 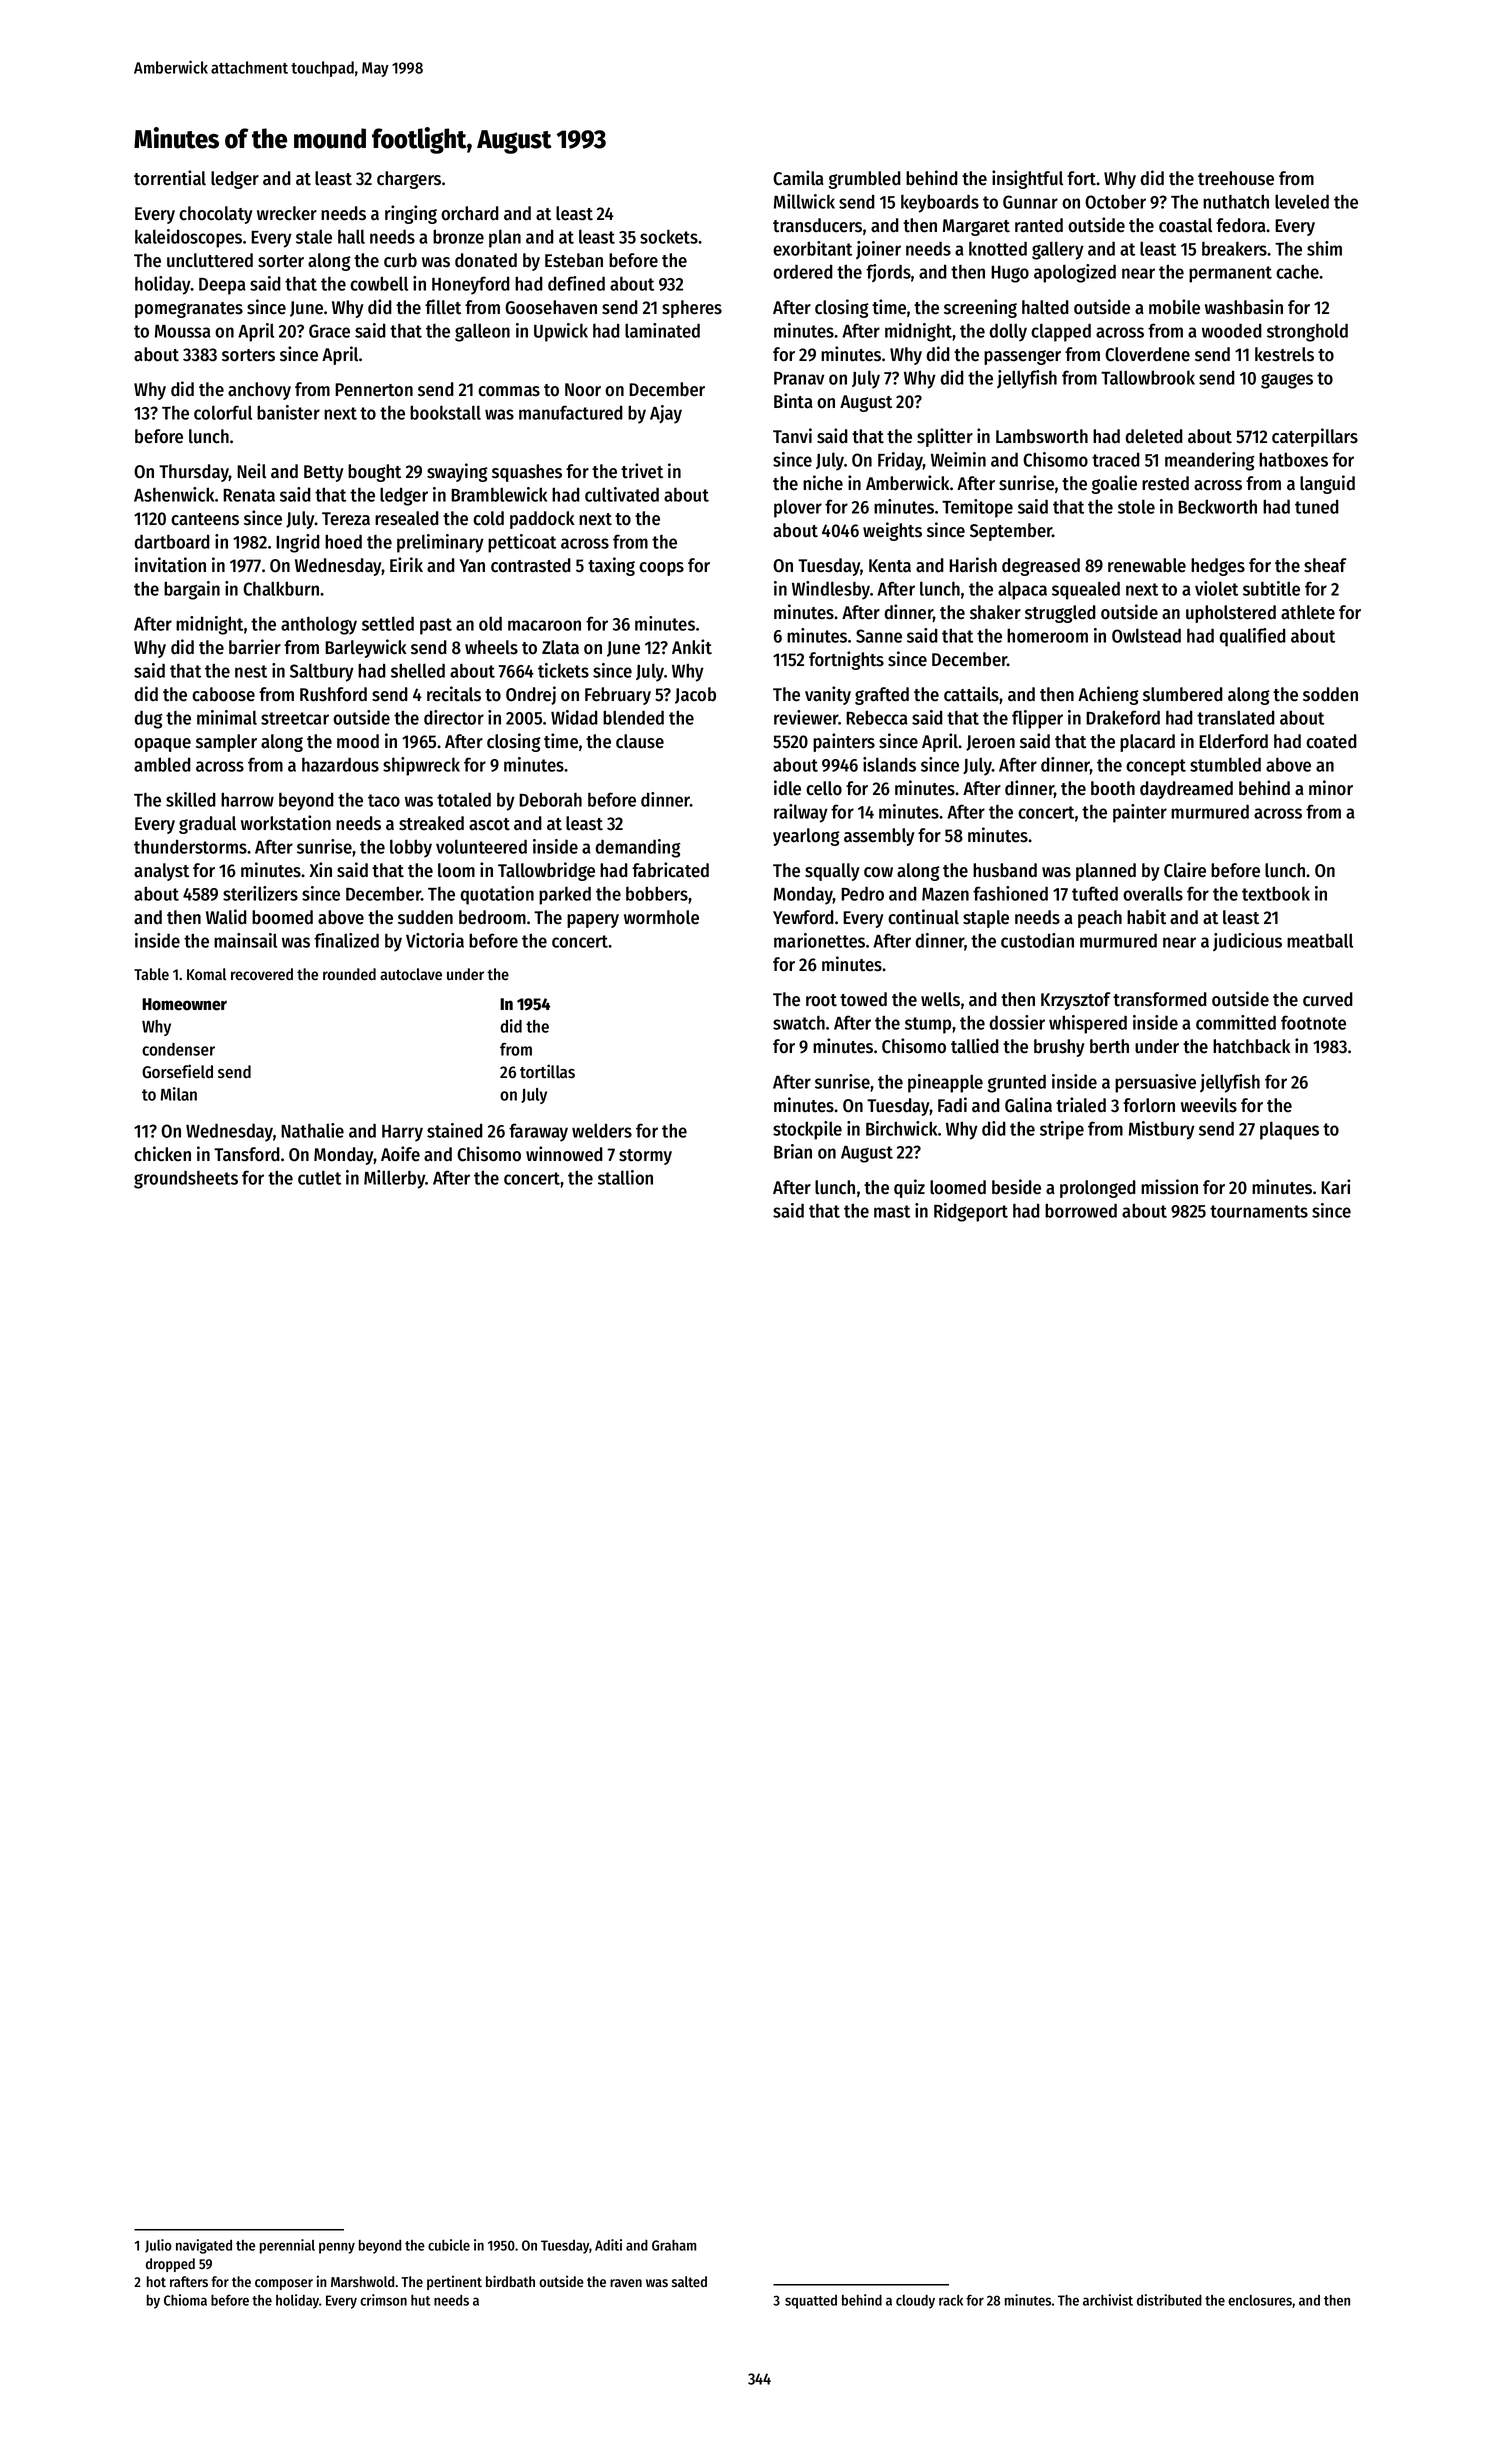 I want to click on Graham, so click(x=674, y=2245).
